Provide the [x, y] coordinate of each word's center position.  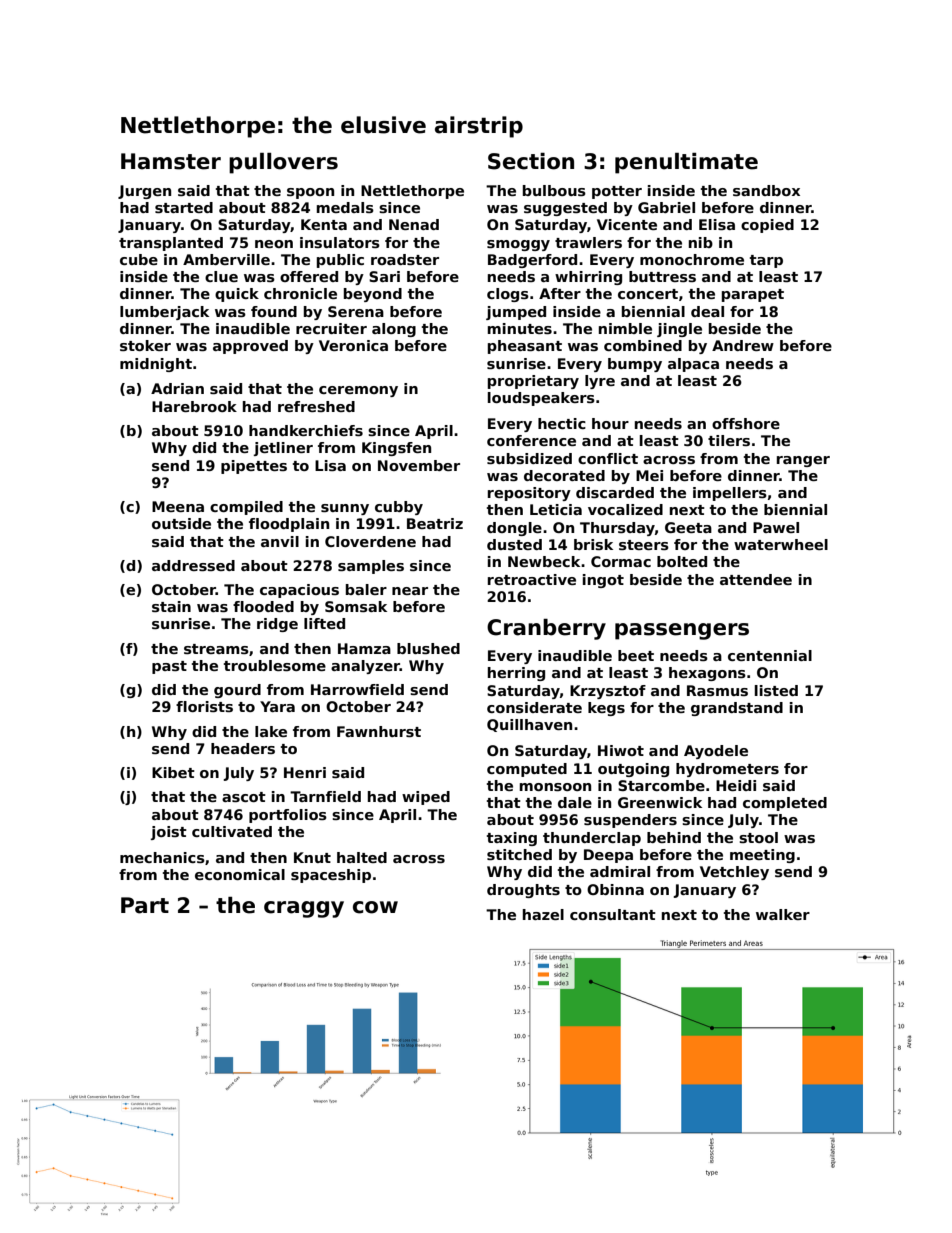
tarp [766, 261]
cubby [399, 508]
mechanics [162, 857]
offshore [746, 423]
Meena [178, 506]
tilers [729, 440]
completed [785, 804]
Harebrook [194, 406]
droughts [523, 891]
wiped [426, 798]
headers [243, 748]
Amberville [226, 259]
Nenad [414, 224]
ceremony [358, 391]
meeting [762, 856]
